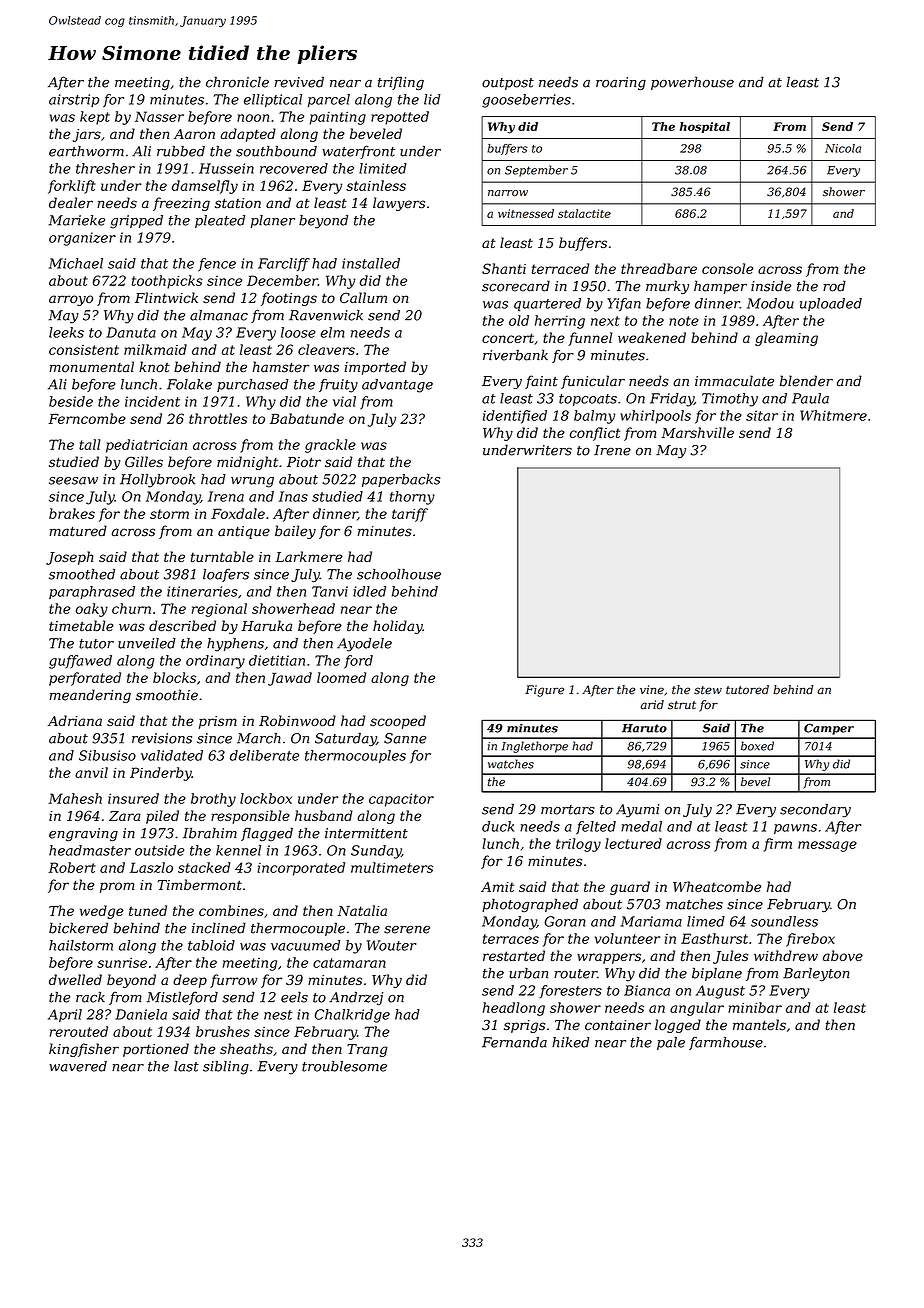 The height and width of the page is (1308, 924). What do you see at coordinates (728, 268) in the page?
I see `console` at bounding box center [728, 268].
